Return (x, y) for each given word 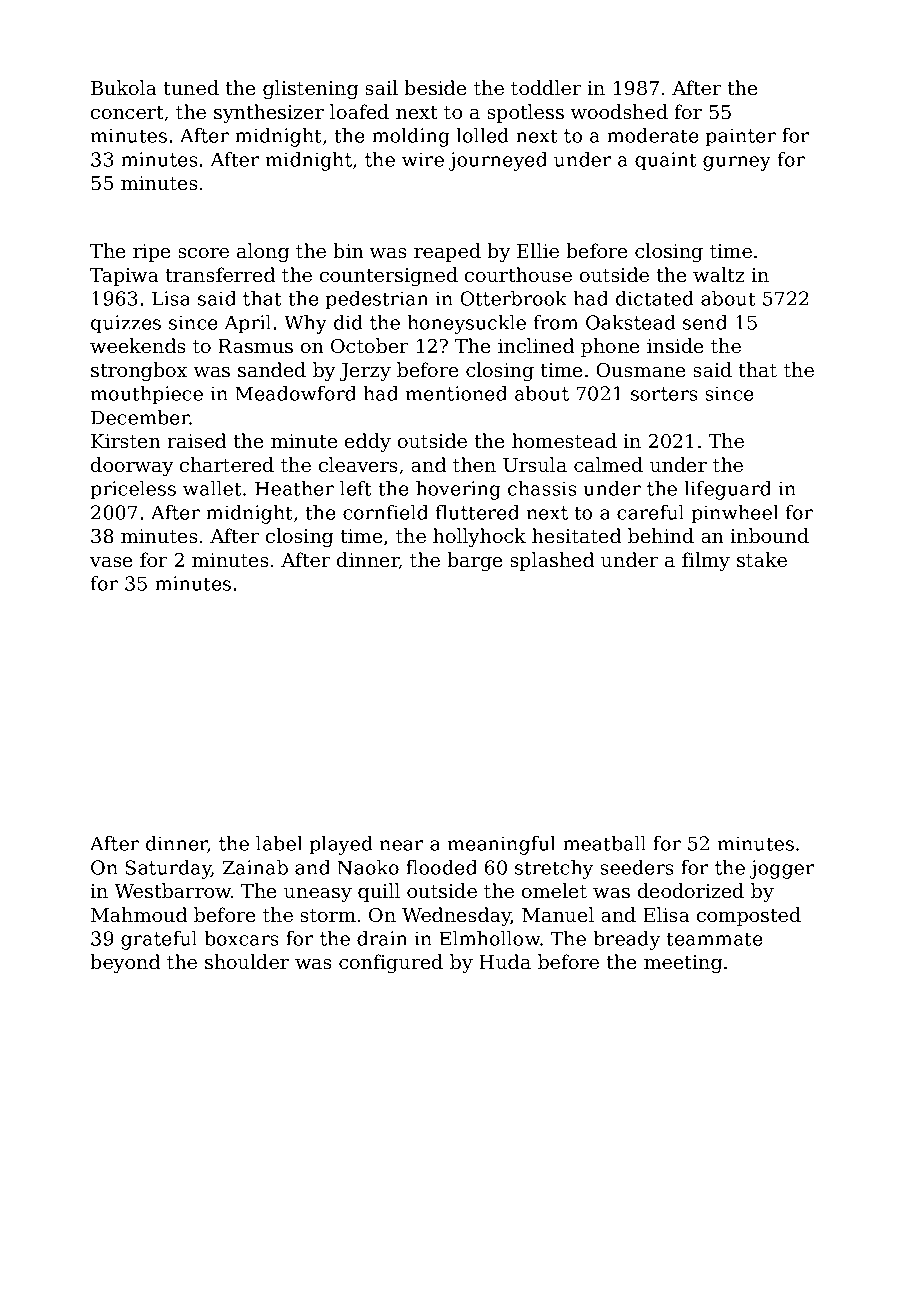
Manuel (558, 914)
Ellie (538, 250)
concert (127, 112)
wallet (212, 488)
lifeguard (727, 490)
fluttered (477, 512)
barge (475, 561)
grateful (159, 940)
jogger (781, 869)
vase (111, 562)
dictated (655, 298)
